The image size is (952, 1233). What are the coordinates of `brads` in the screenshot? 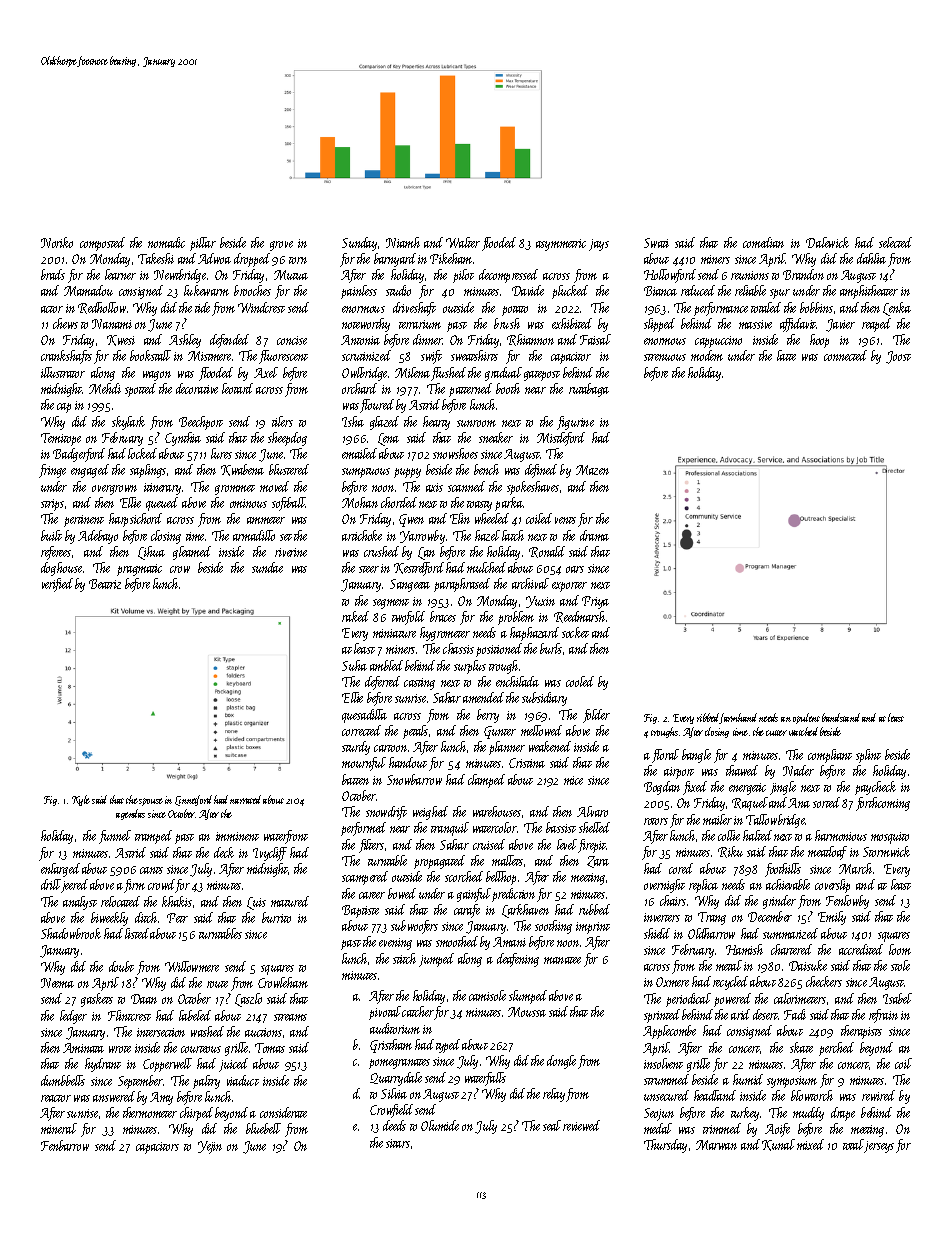 It's located at (53, 274).
